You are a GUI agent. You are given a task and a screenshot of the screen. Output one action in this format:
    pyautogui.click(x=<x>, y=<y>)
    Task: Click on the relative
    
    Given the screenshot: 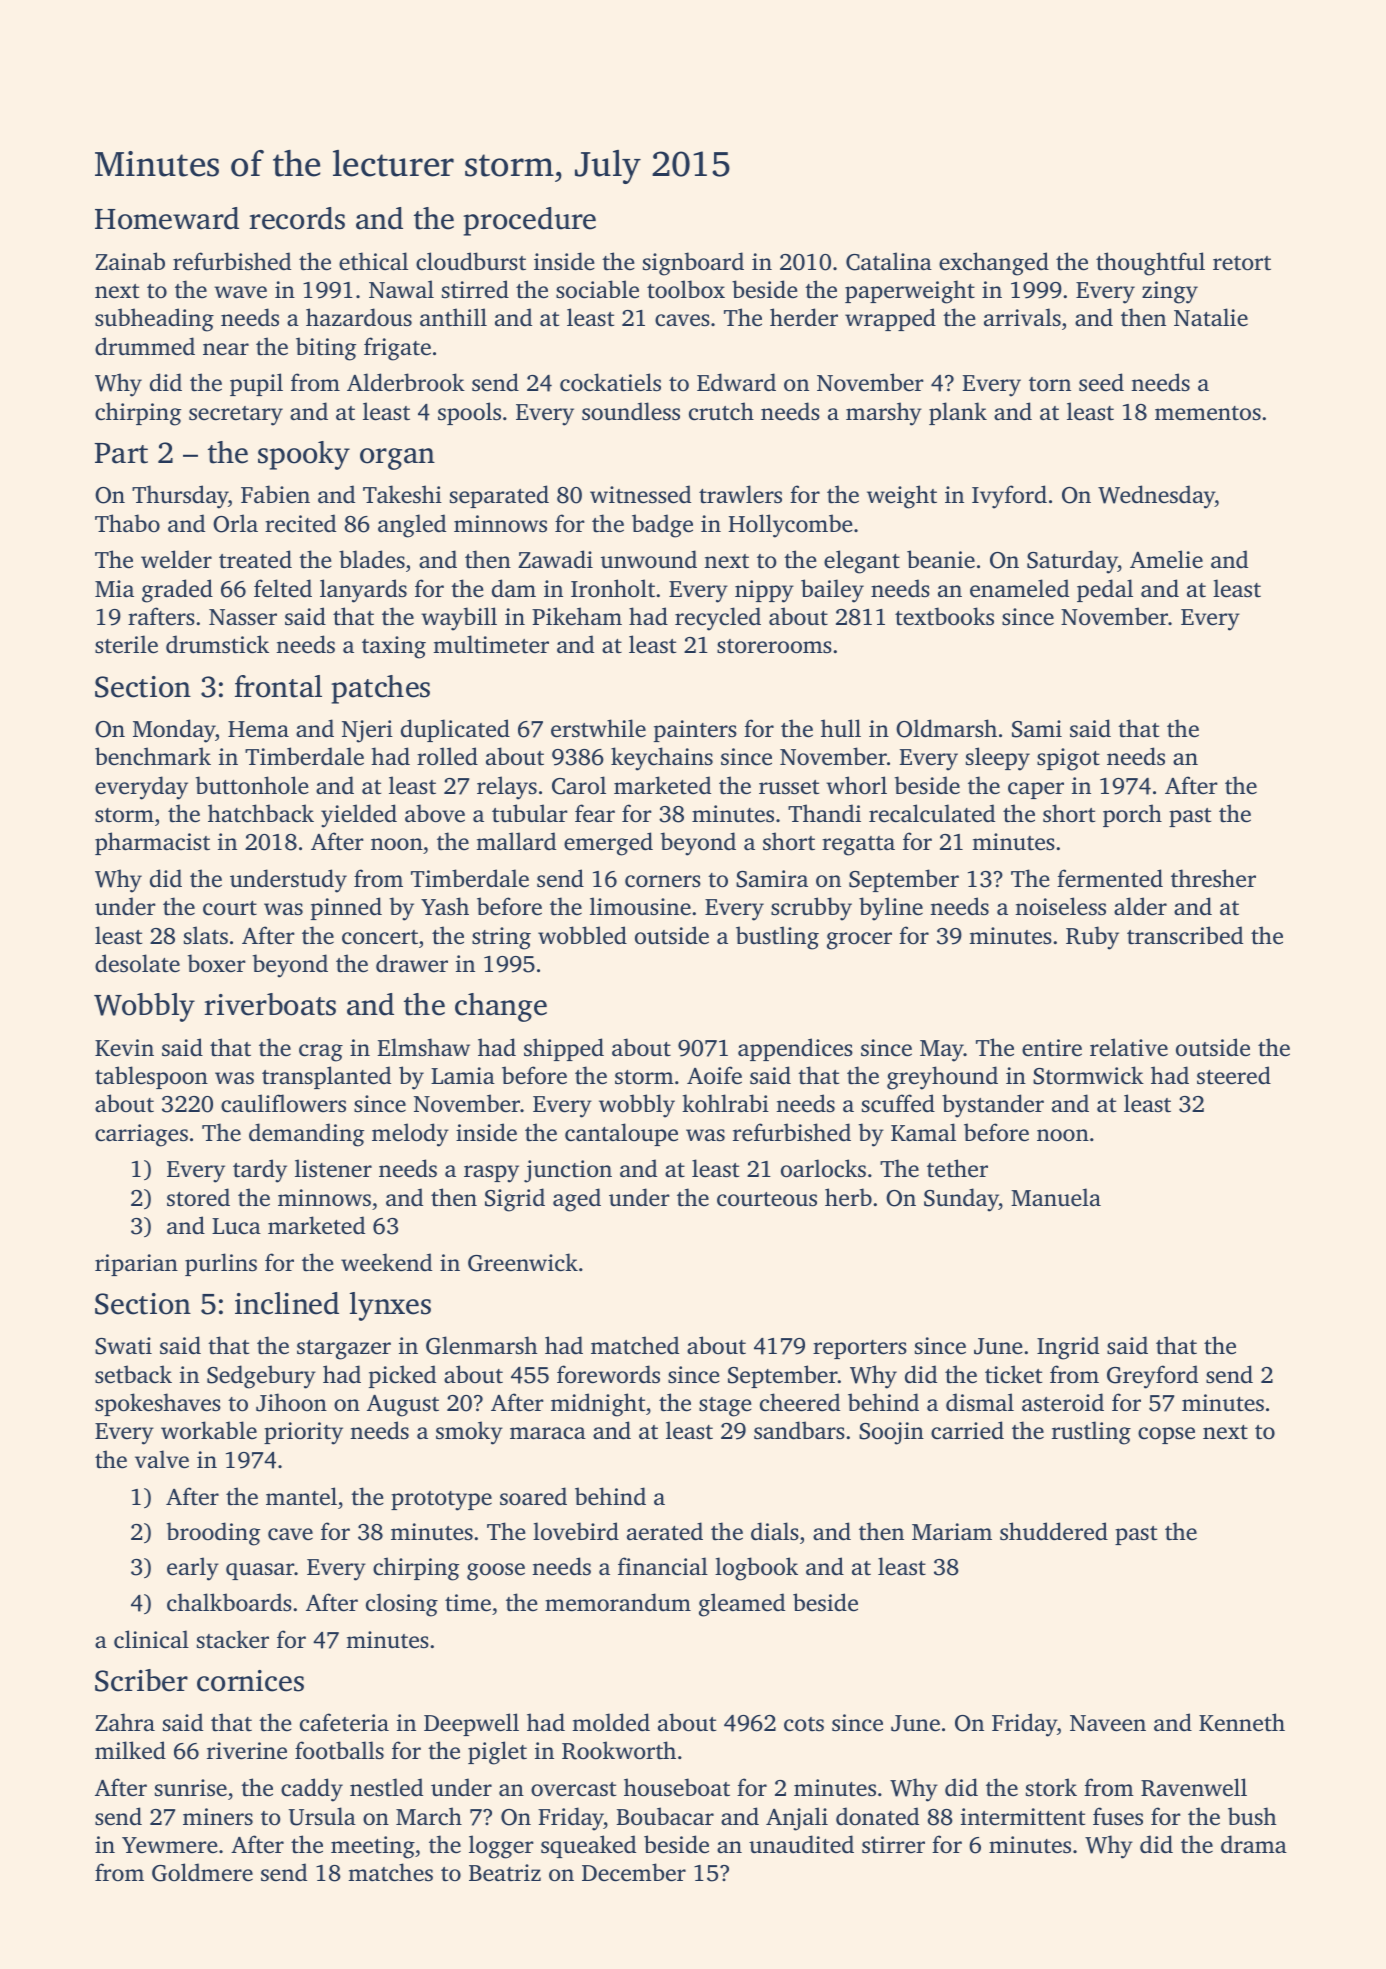 What is the action you would take?
    pyautogui.click(x=1129, y=1047)
